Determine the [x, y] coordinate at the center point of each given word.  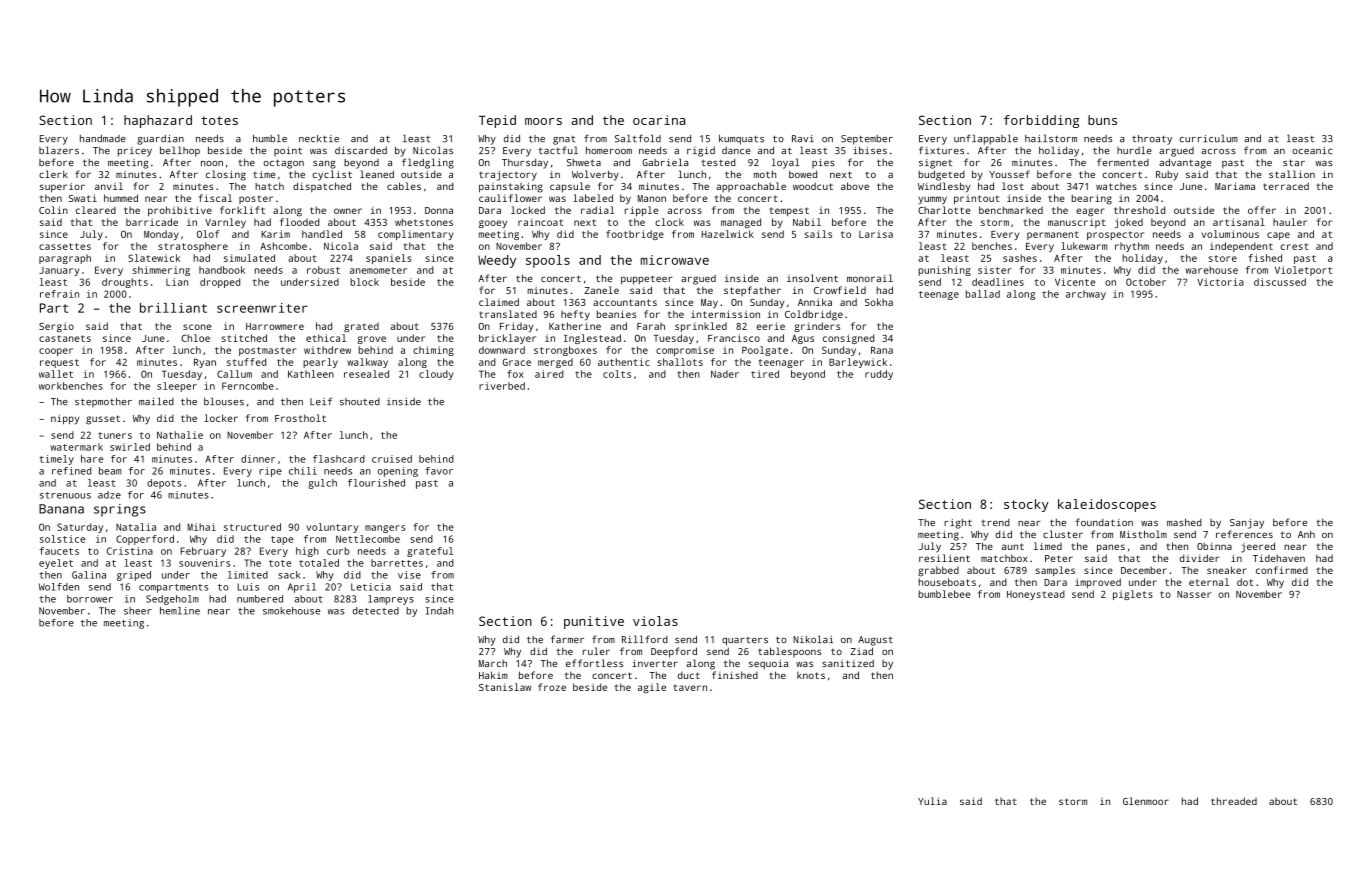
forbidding [1041, 121]
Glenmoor [1146, 801]
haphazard [158, 121]
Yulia [932, 801]
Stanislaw [505, 687]
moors [543, 121]
